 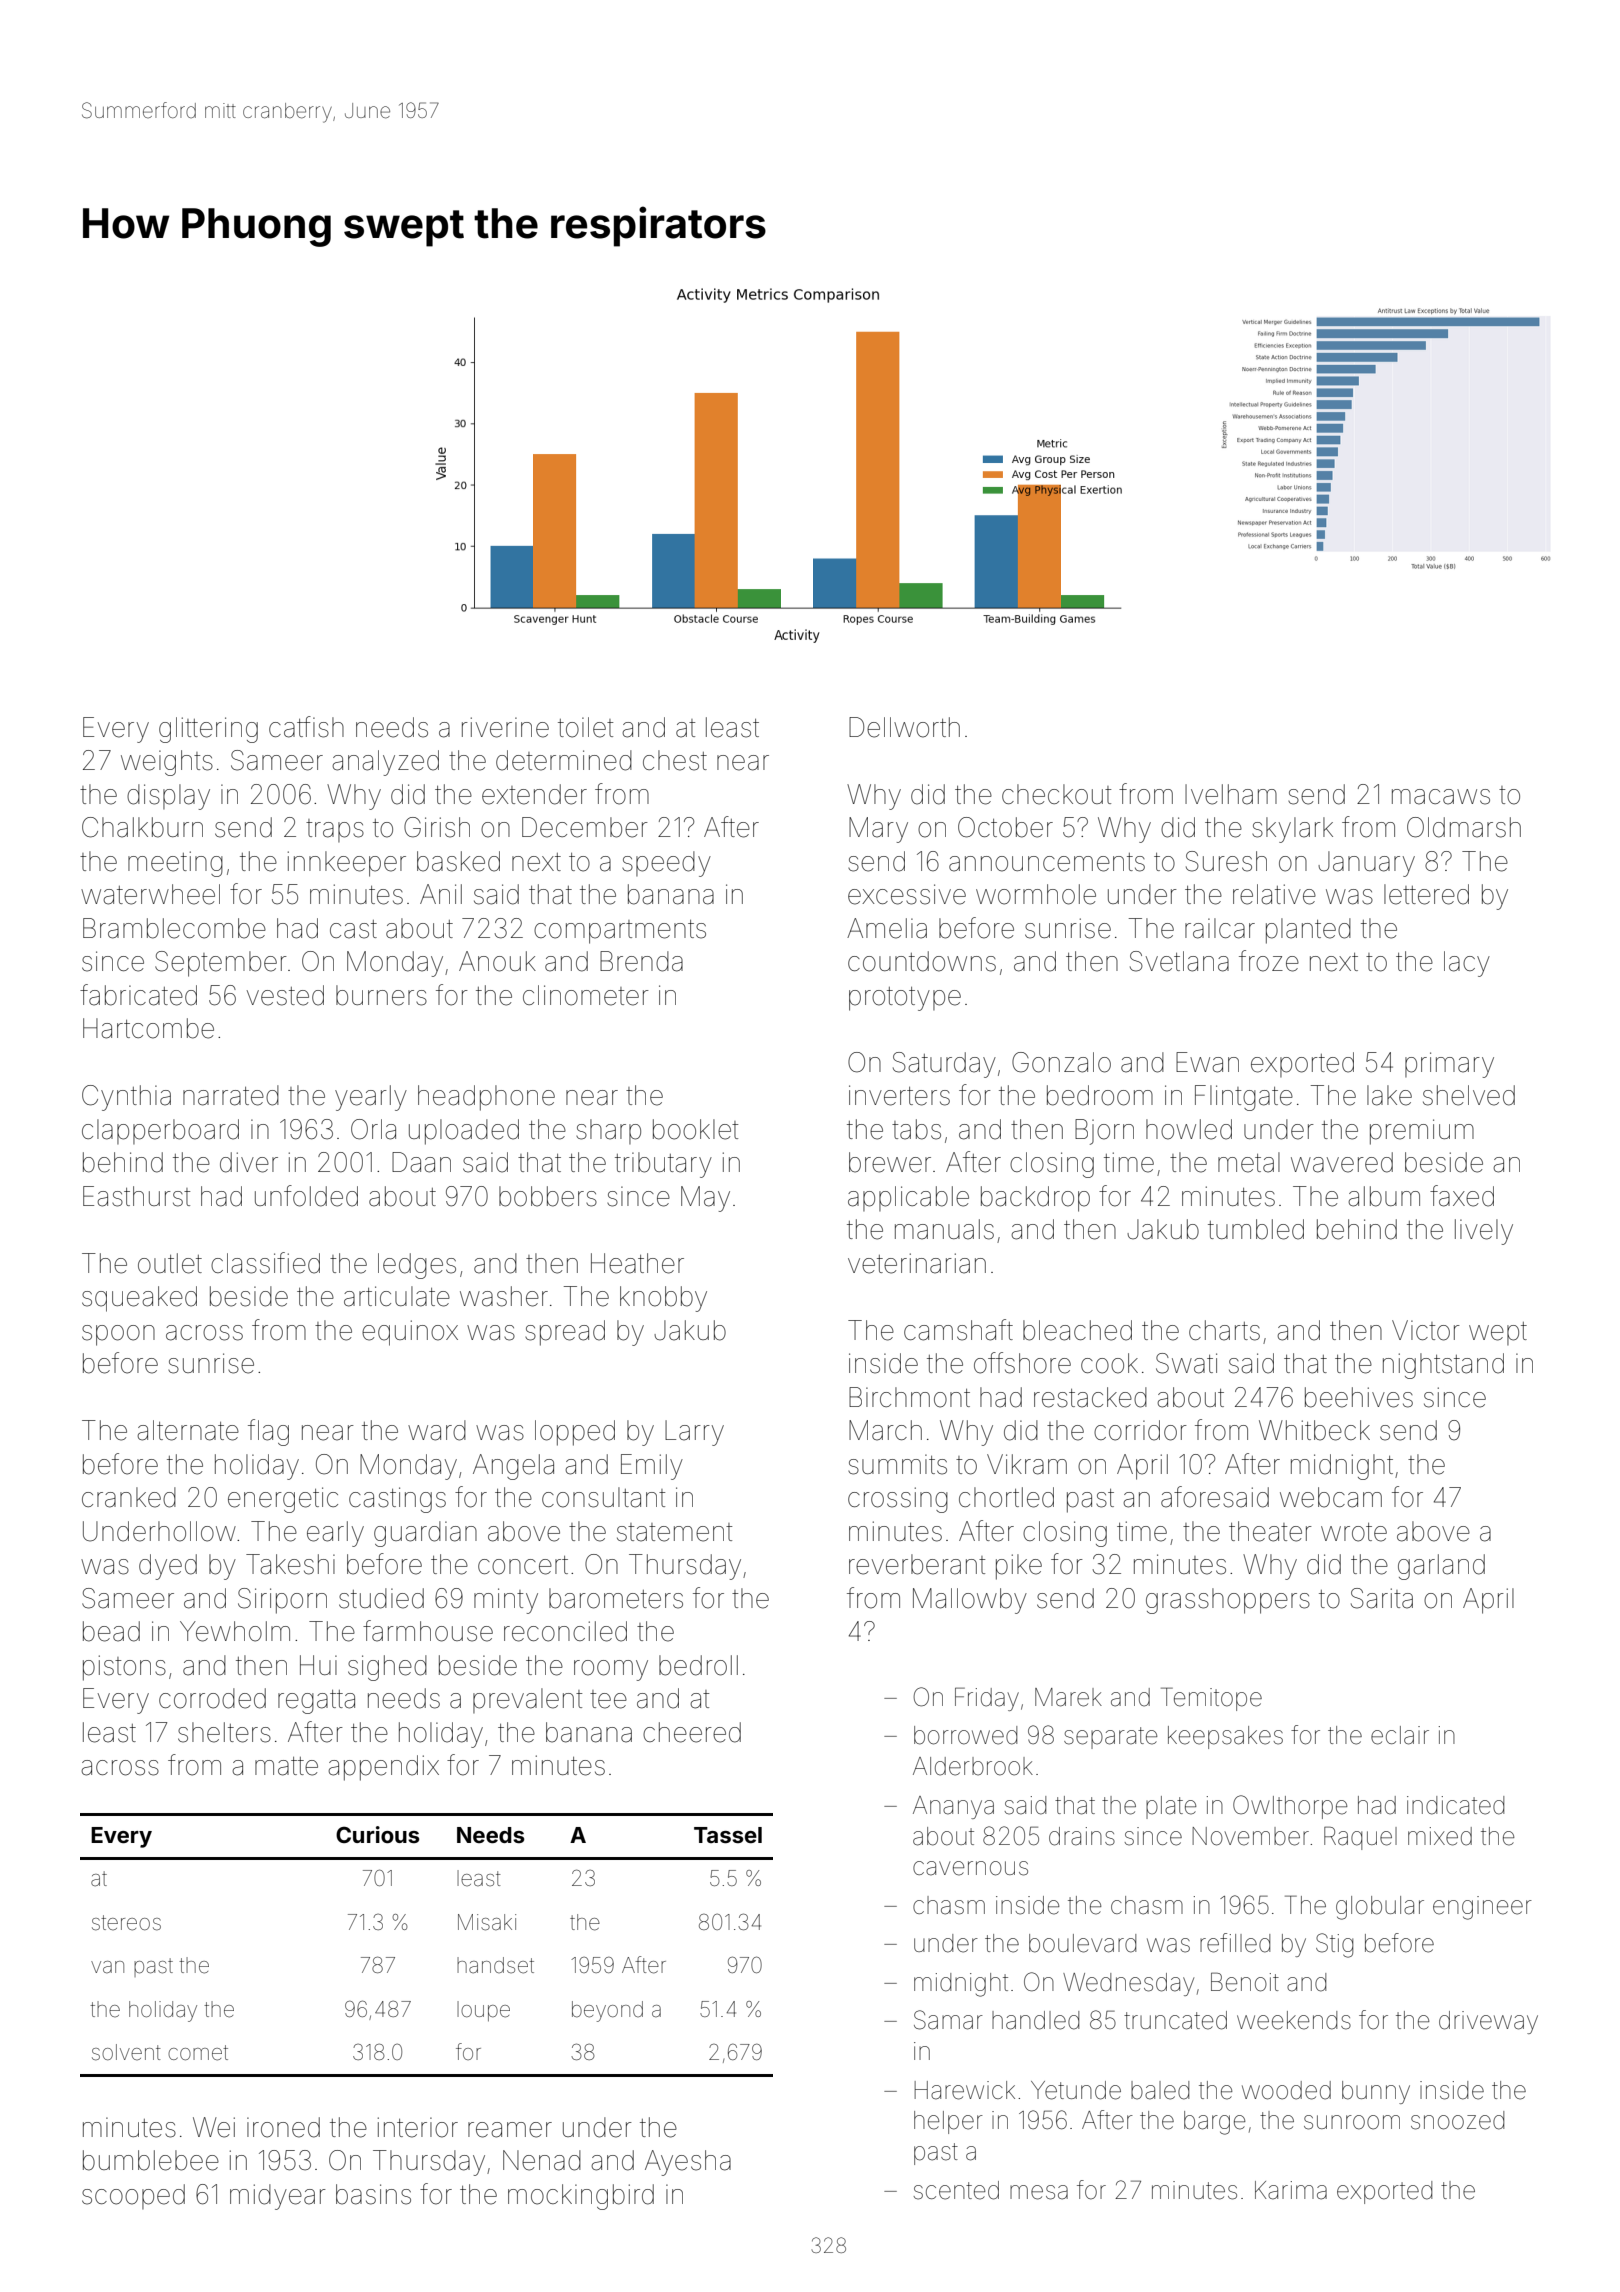 I want to click on Dellworth, so click(x=904, y=727).
